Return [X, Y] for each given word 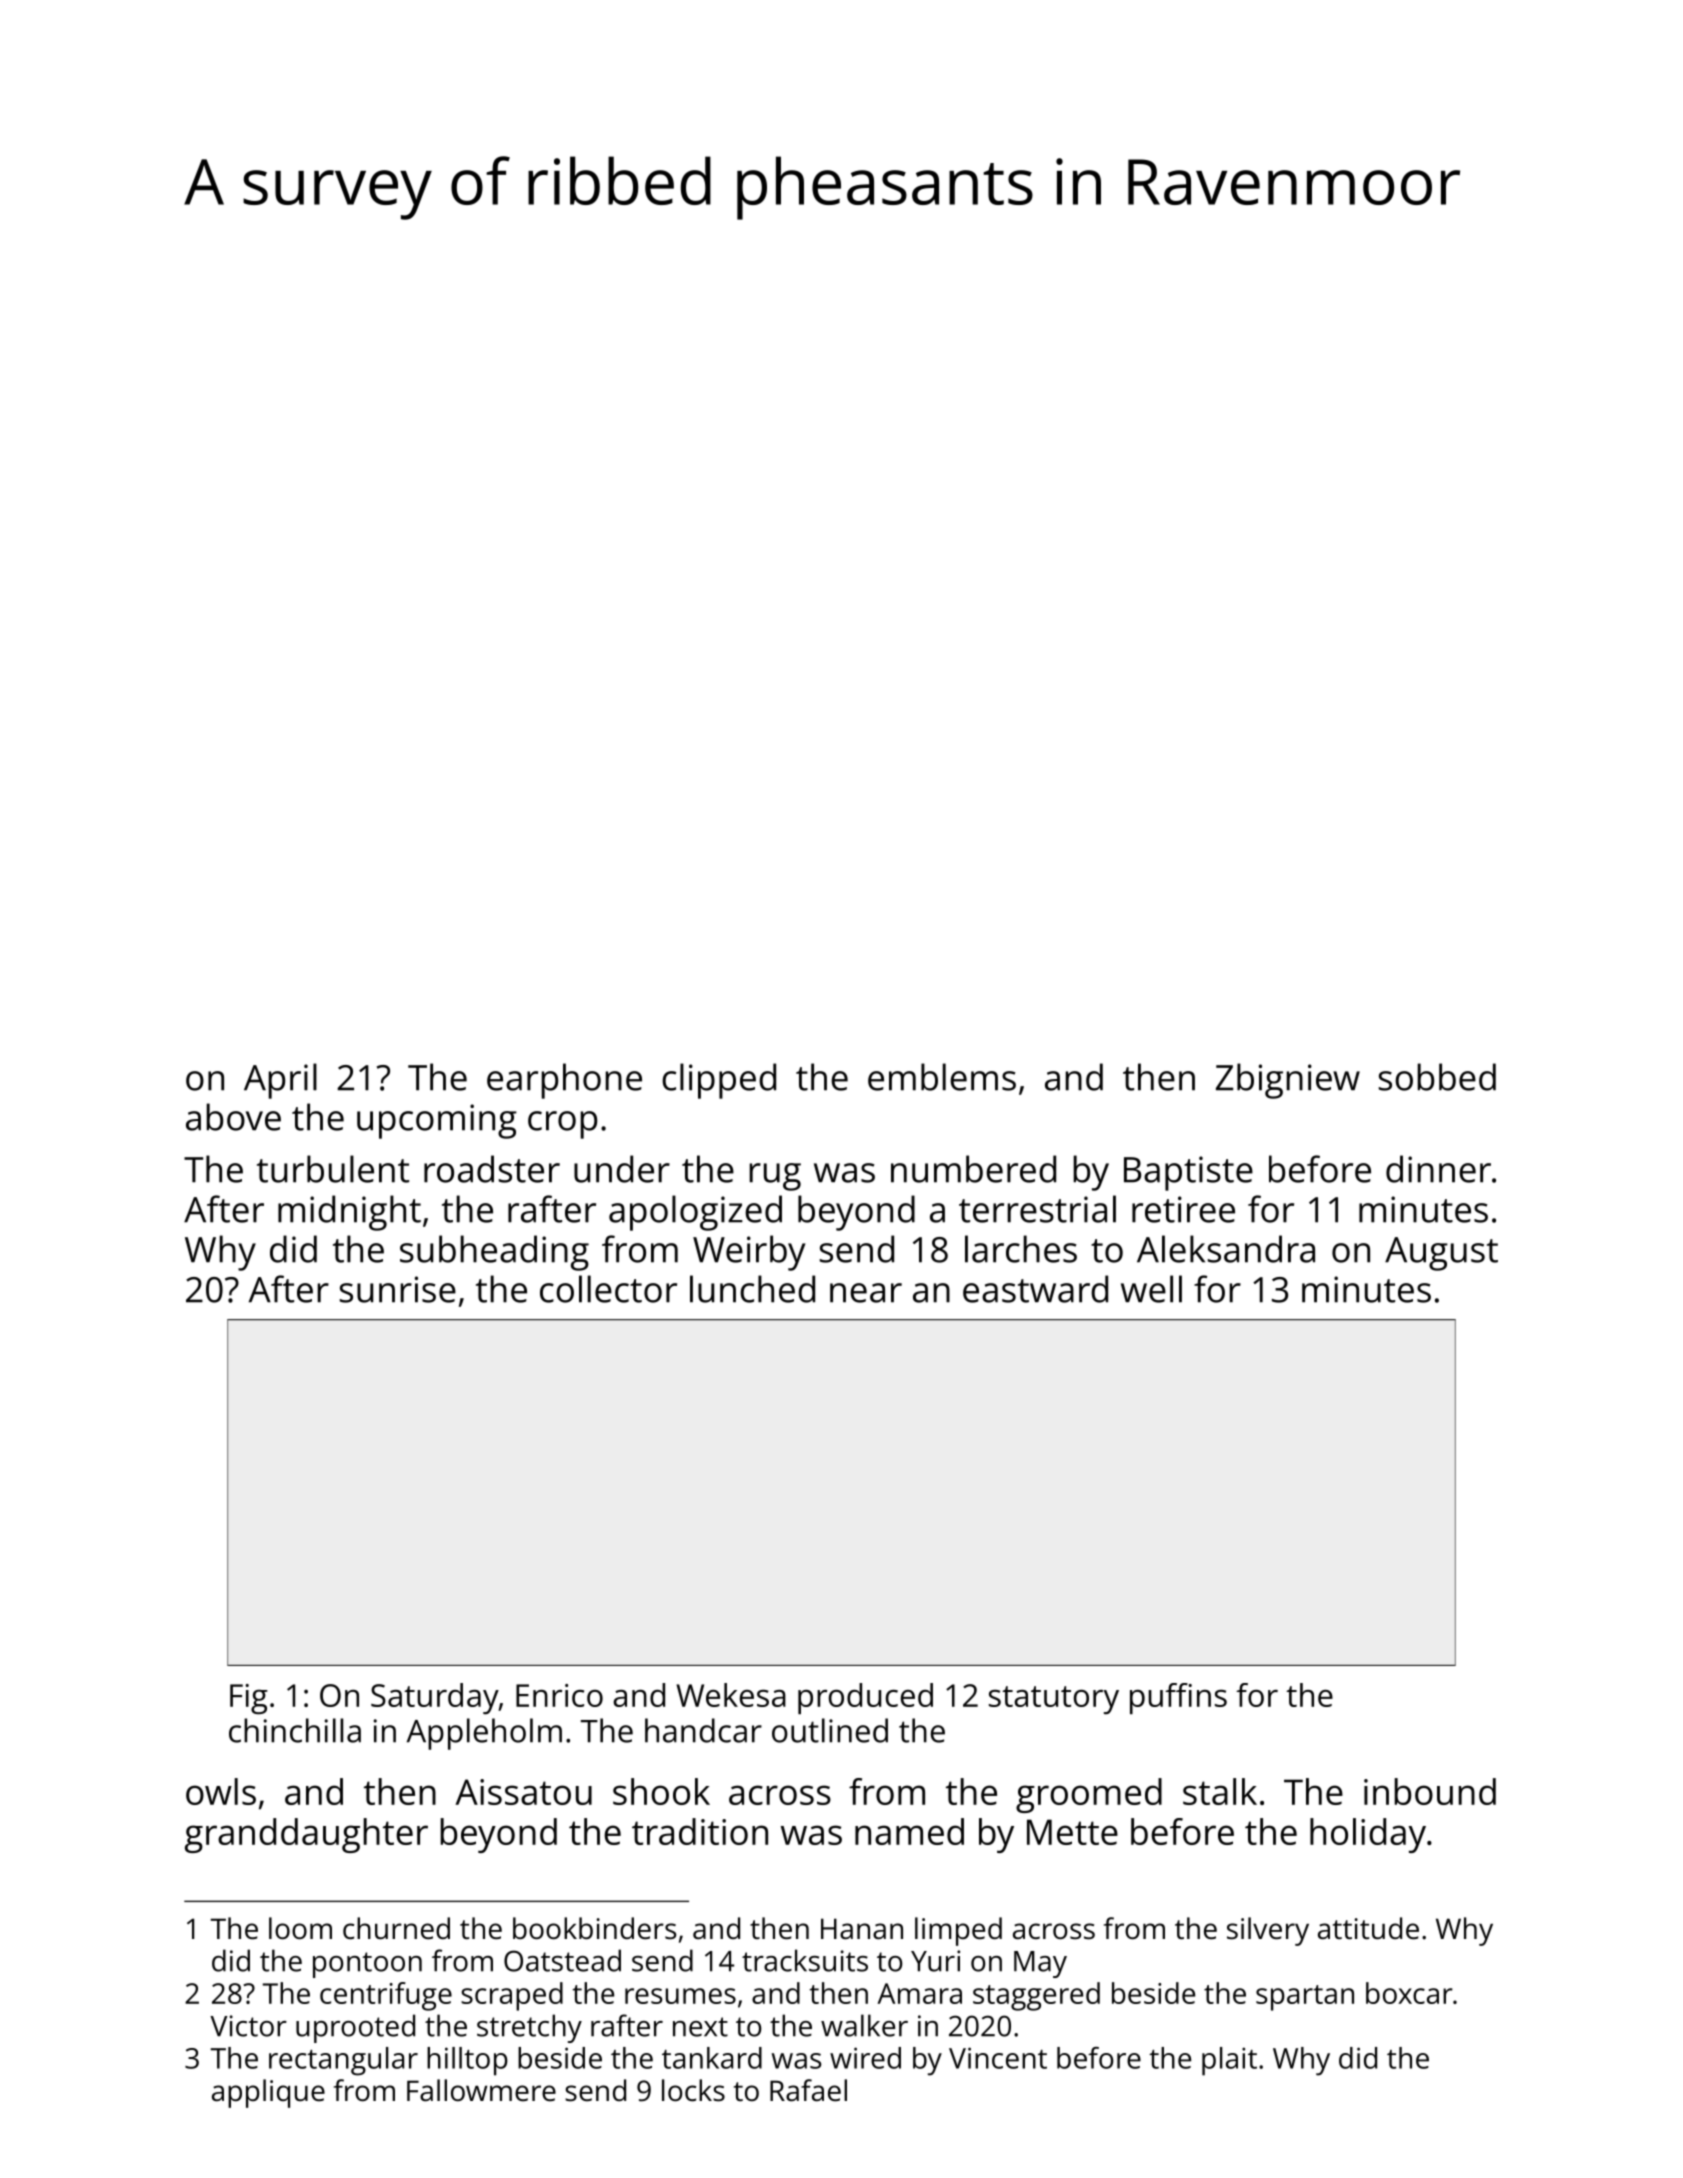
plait [1229, 2061]
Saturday [435, 1699]
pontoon [367, 1965]
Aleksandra [1226, 1249]
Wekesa [731, 1695]
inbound [1430, 1791]
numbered [973, 1169]
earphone [564, 1081]
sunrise [398, 1289]
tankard [712, 2058]
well [1151, 1289]
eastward [1035, 1289]
